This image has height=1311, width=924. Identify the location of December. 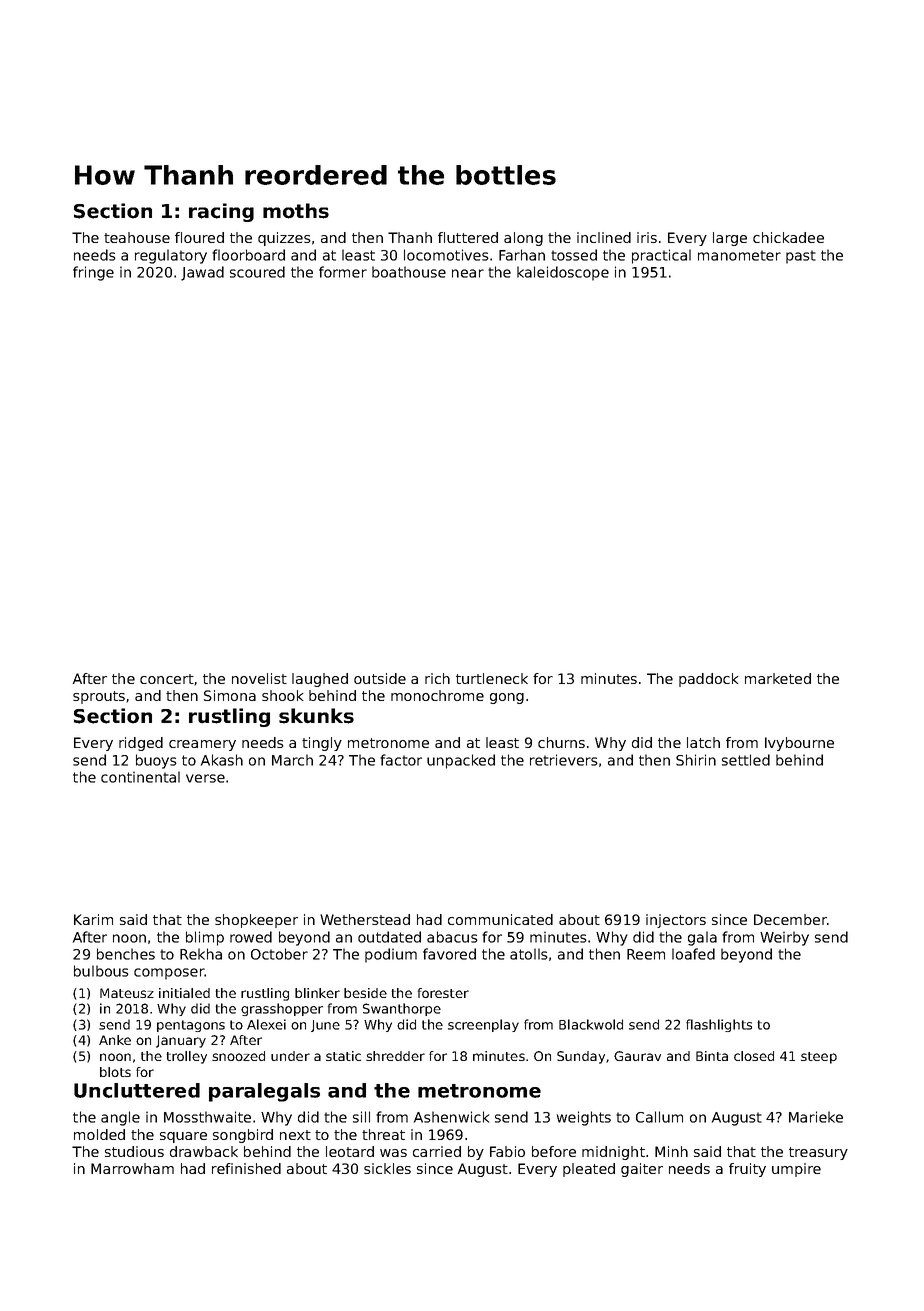
(790, 919).
